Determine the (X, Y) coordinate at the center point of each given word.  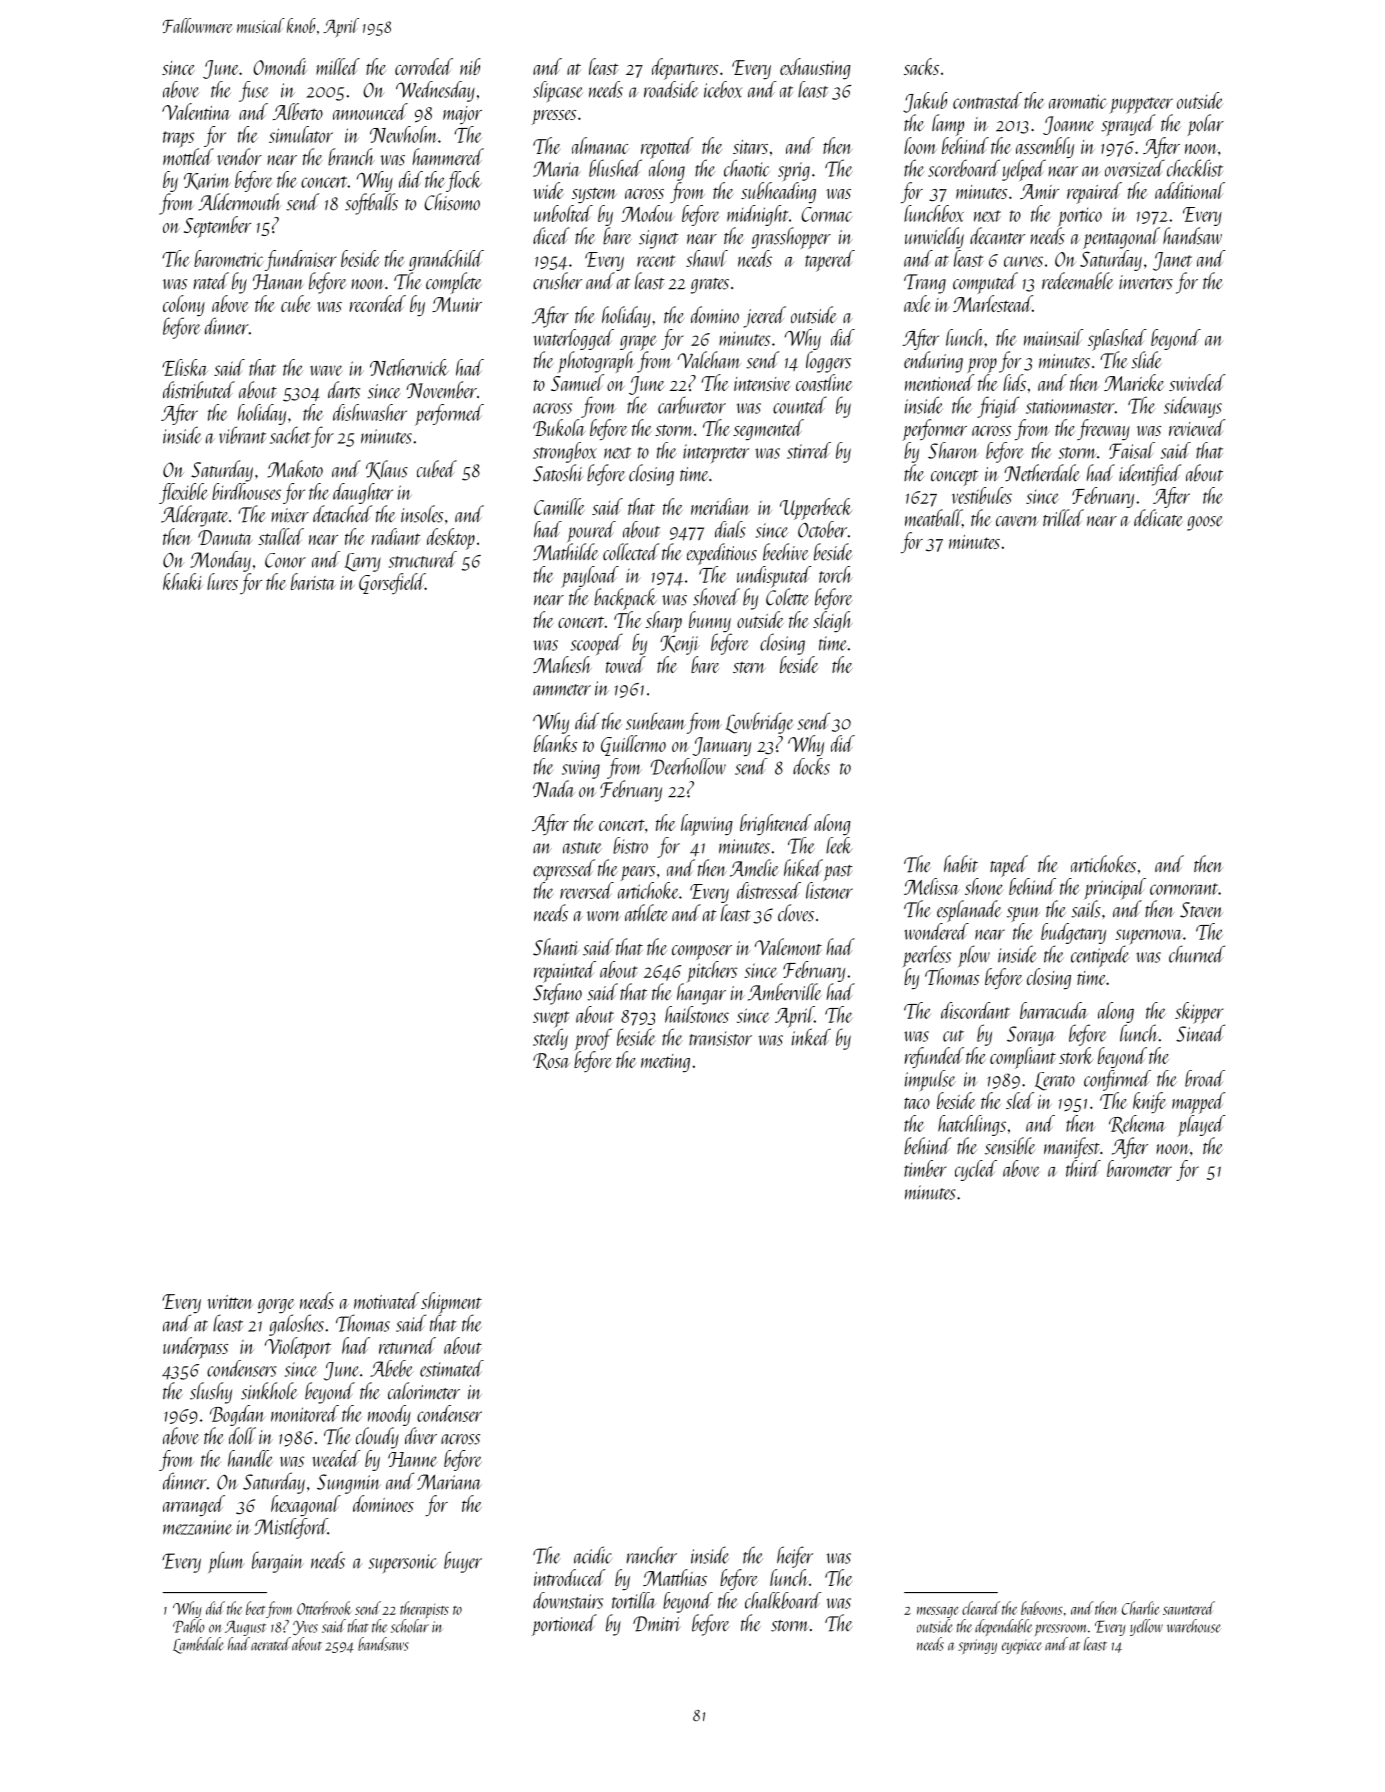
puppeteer (1141, 105)
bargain (278, 1562)
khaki (183, 581)
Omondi (280, 66)
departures (685, 69)
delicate (1158, 518)
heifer (795, 1557)
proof (593, 1039)
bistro (630, 845)
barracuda (1054, 1010)
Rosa (551, 1061)
